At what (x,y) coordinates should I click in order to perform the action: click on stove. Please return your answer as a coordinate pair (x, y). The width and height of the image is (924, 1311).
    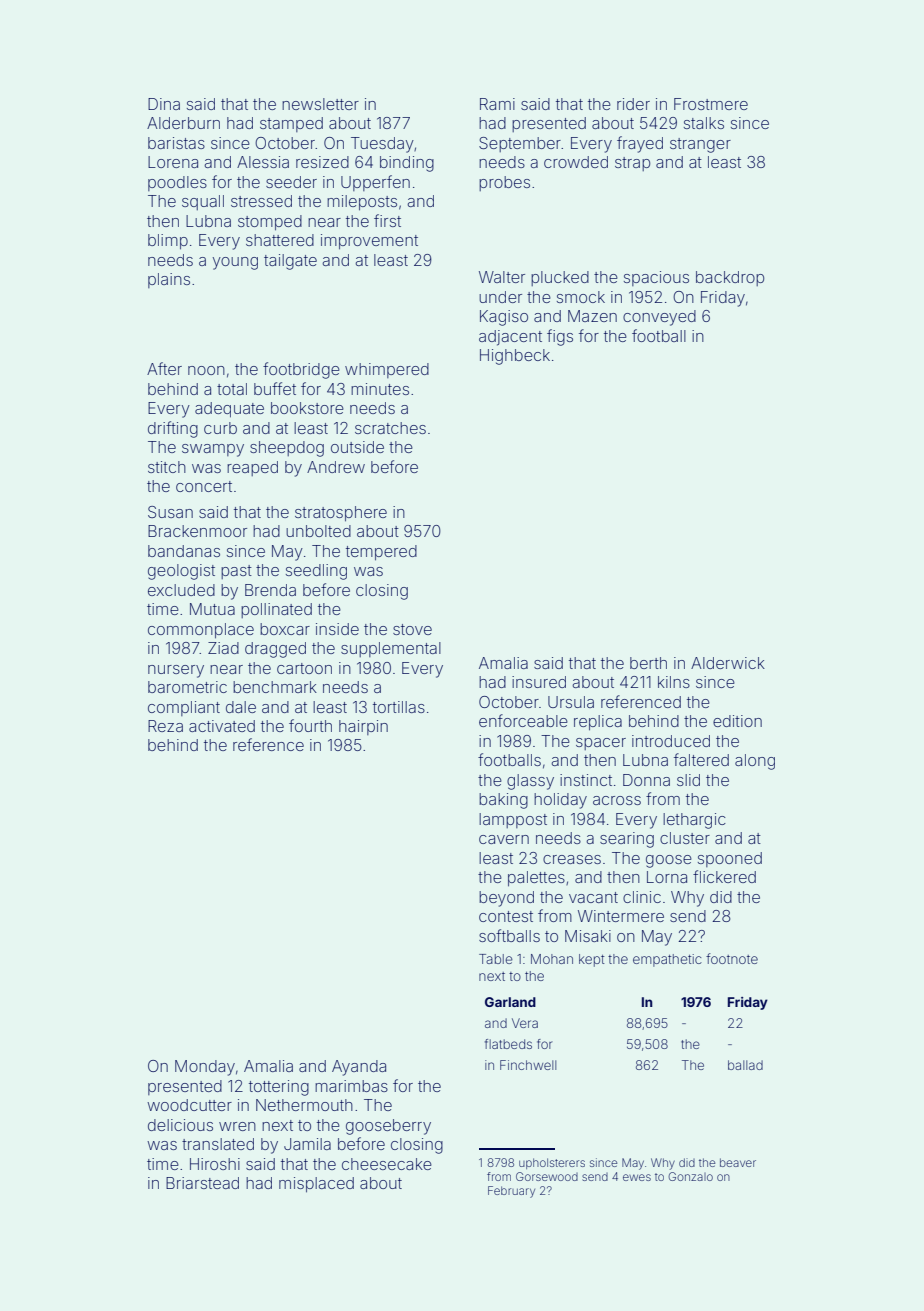
    Looking at the image, I should click on (412, 629).
